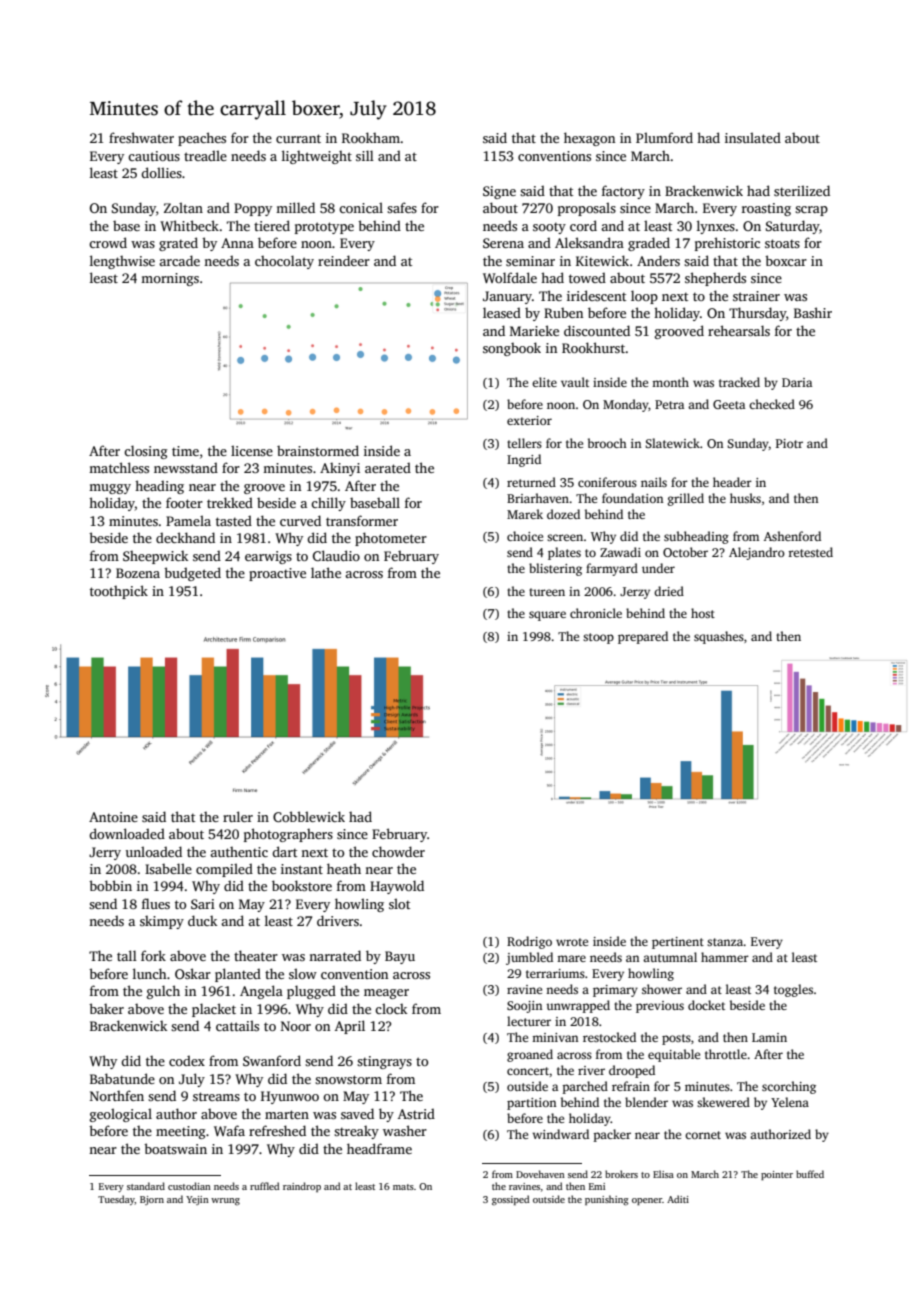 This screenshot has width=924, height=1308. I want to click on aerated, so click(388, 467).
